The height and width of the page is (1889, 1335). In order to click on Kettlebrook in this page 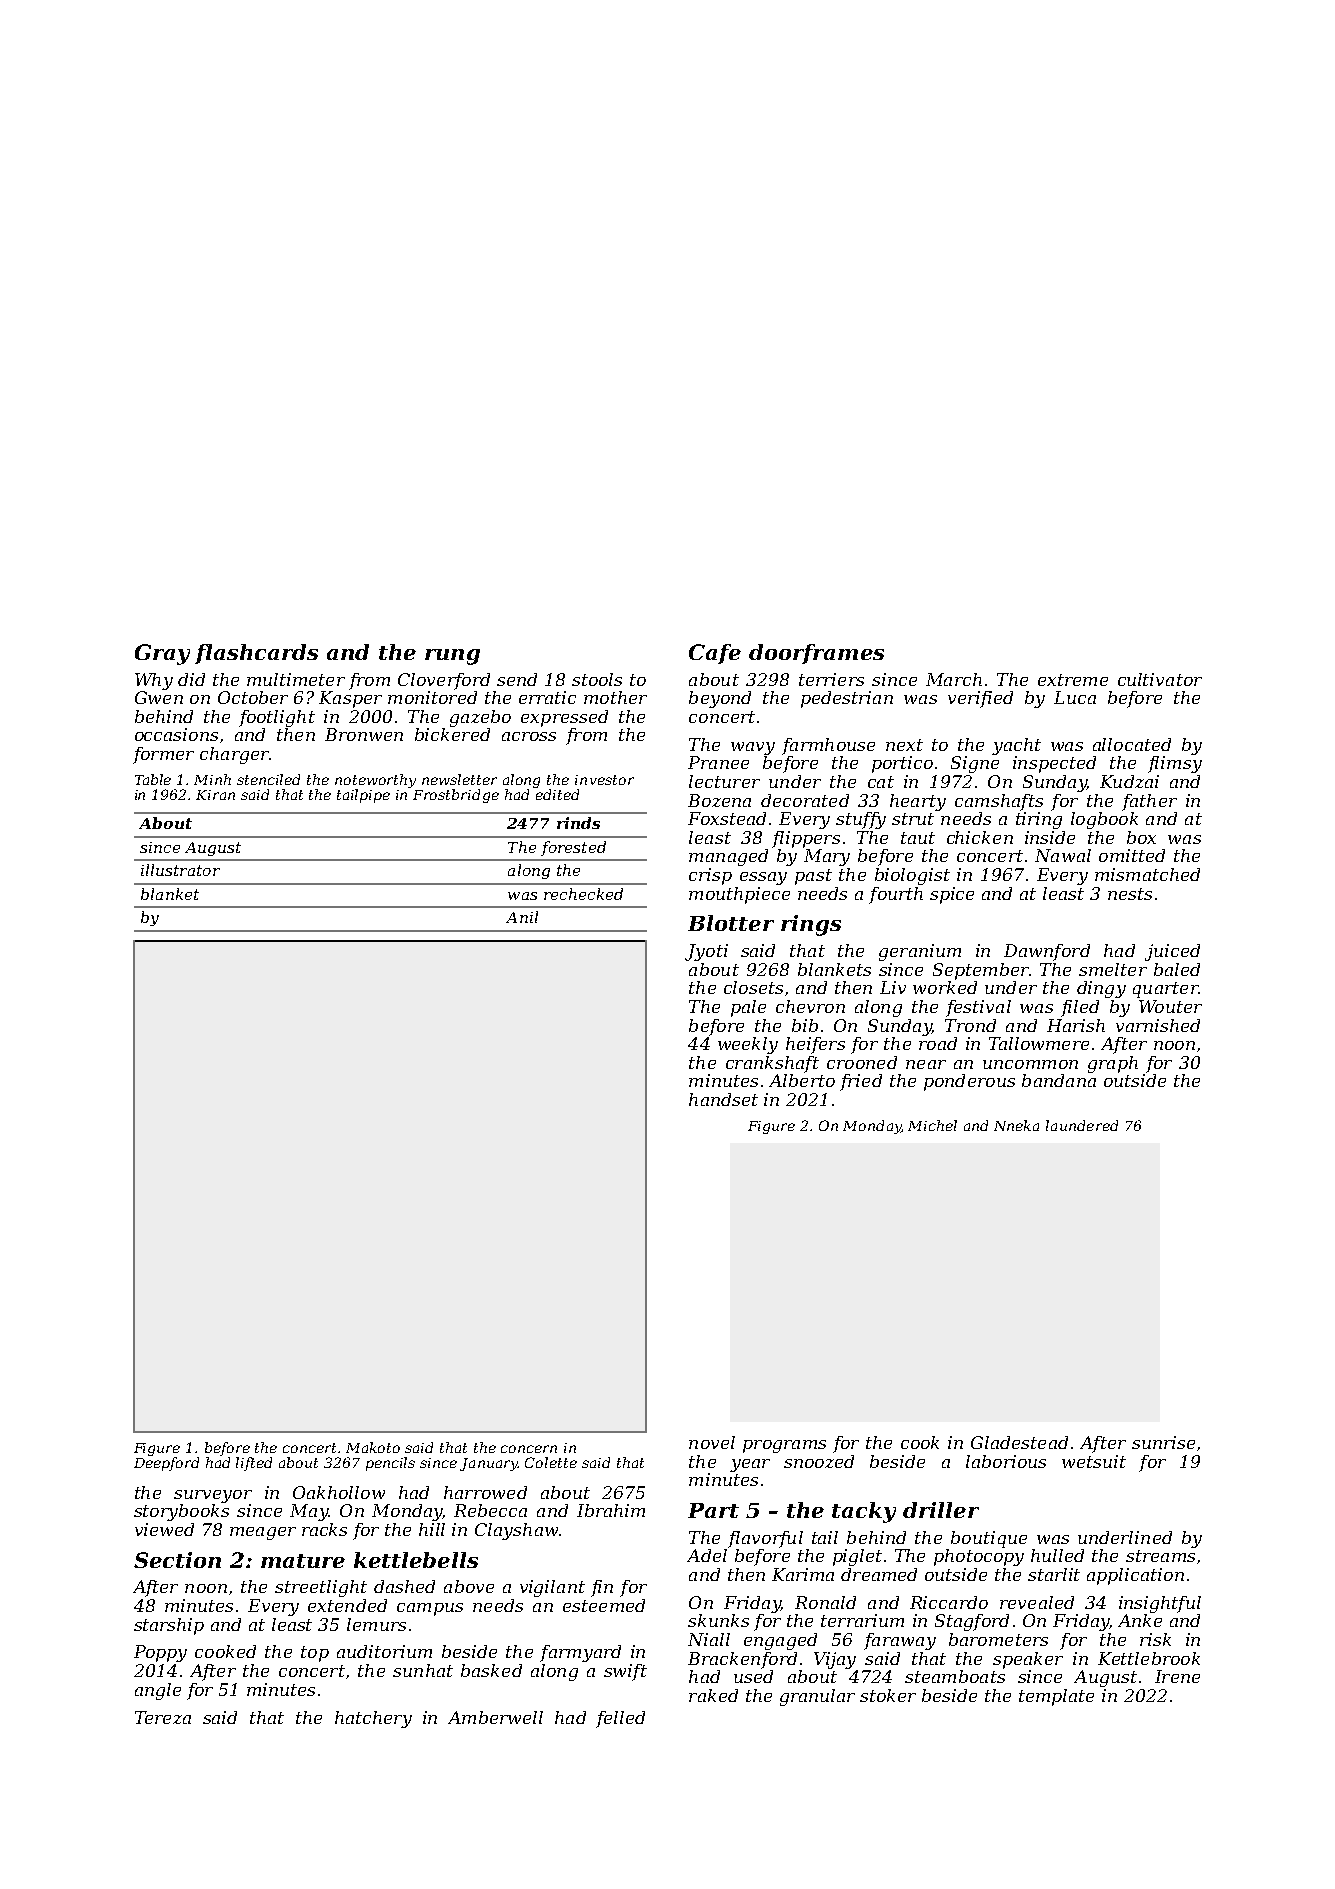, I will do `click(1149, 1658)`.
